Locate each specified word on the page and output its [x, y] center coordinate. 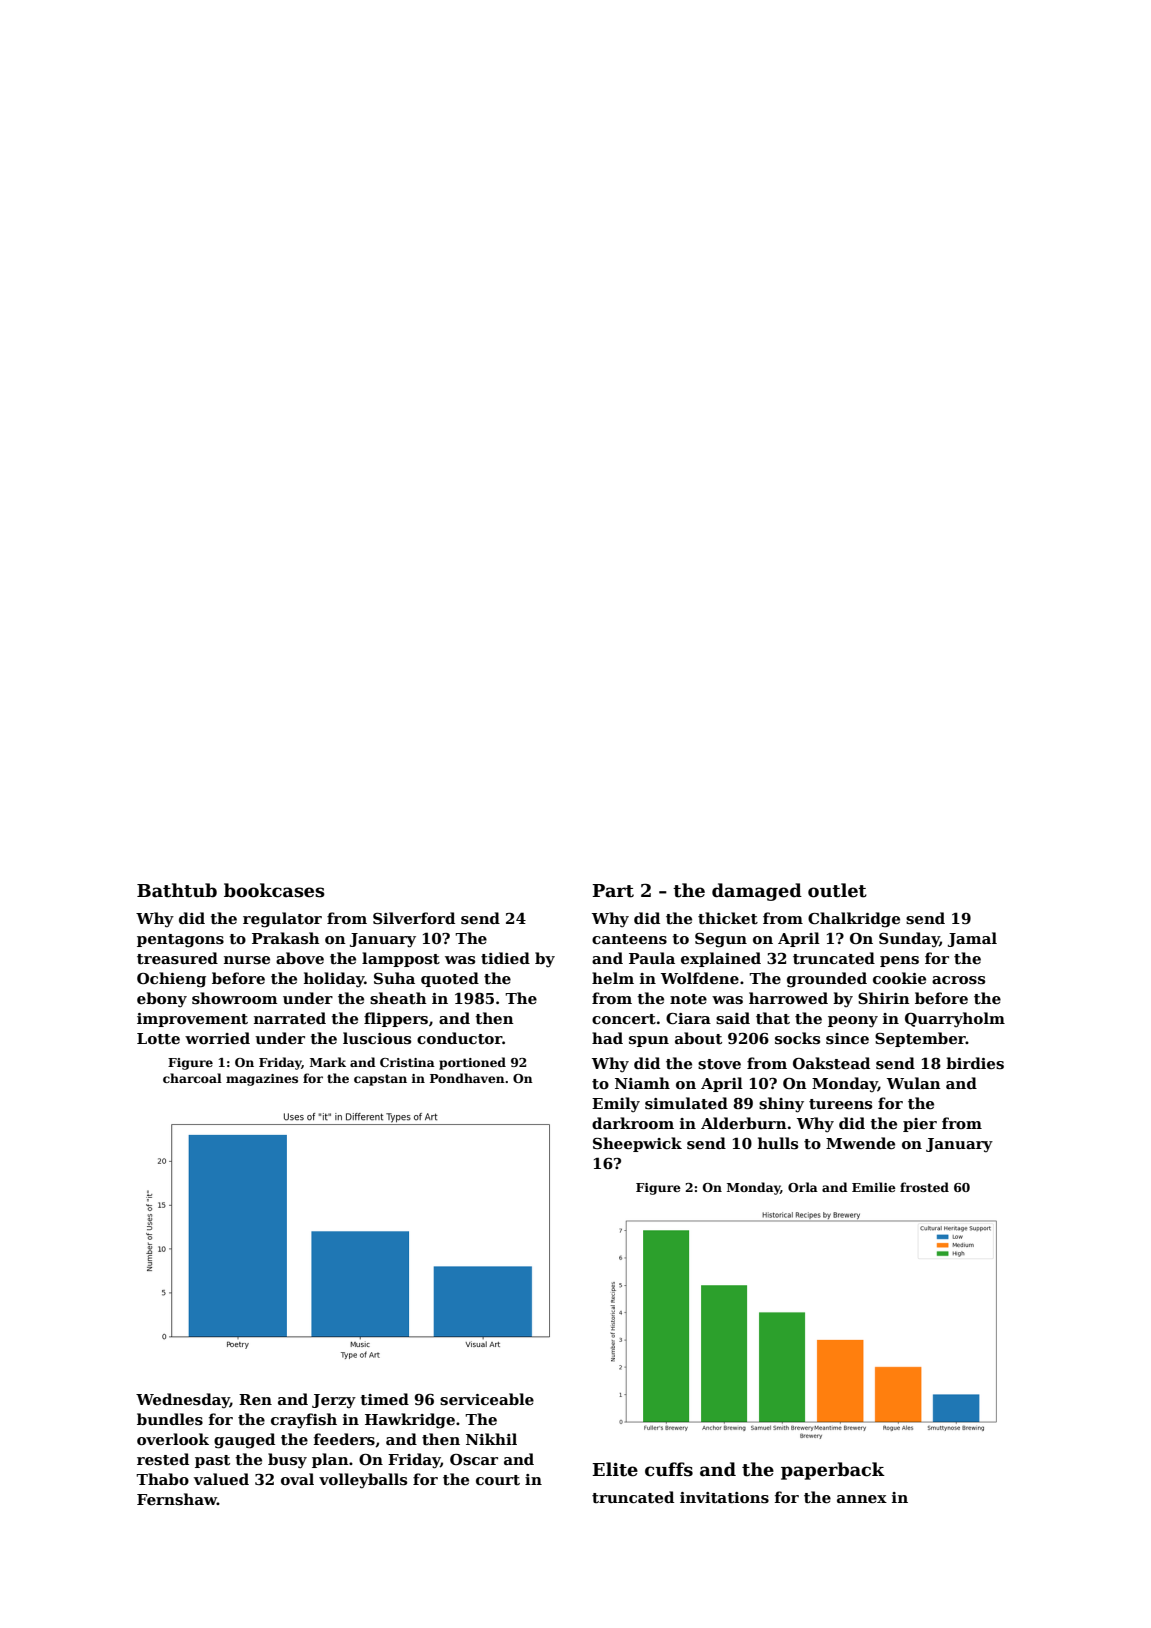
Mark [328, 1062]
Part [613, 891]
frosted [924, 1187]
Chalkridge [854, 920]
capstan [380, 1080]
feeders [344, 1439]
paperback [833, 1471]
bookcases [274, 890]
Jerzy [334, 1401]
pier [920, 1125]
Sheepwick [637, 1144]
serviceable [487, 1399]
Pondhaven [467, 1078]
